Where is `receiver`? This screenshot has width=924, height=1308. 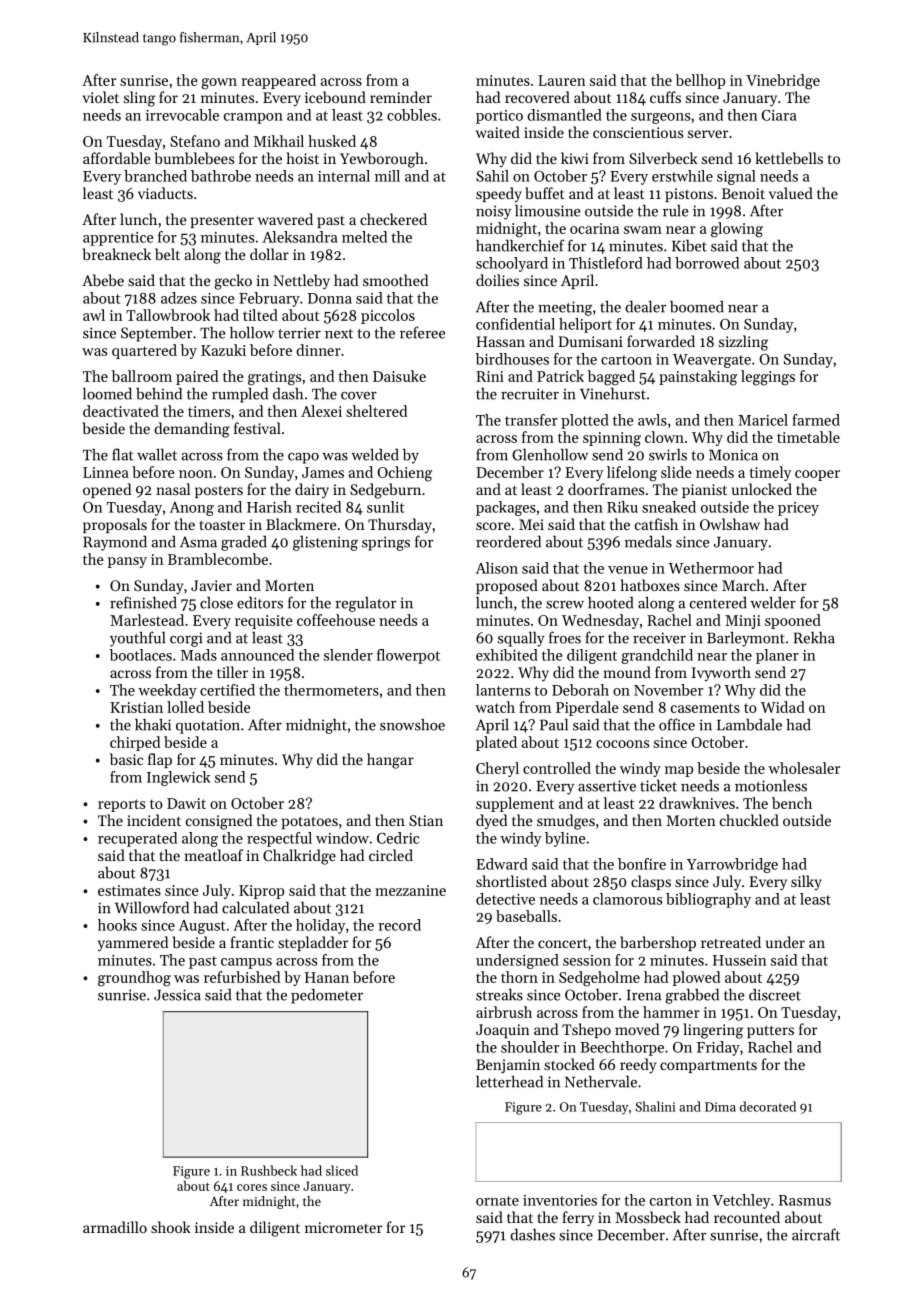 receiver is located at coordinates (659, 638).
